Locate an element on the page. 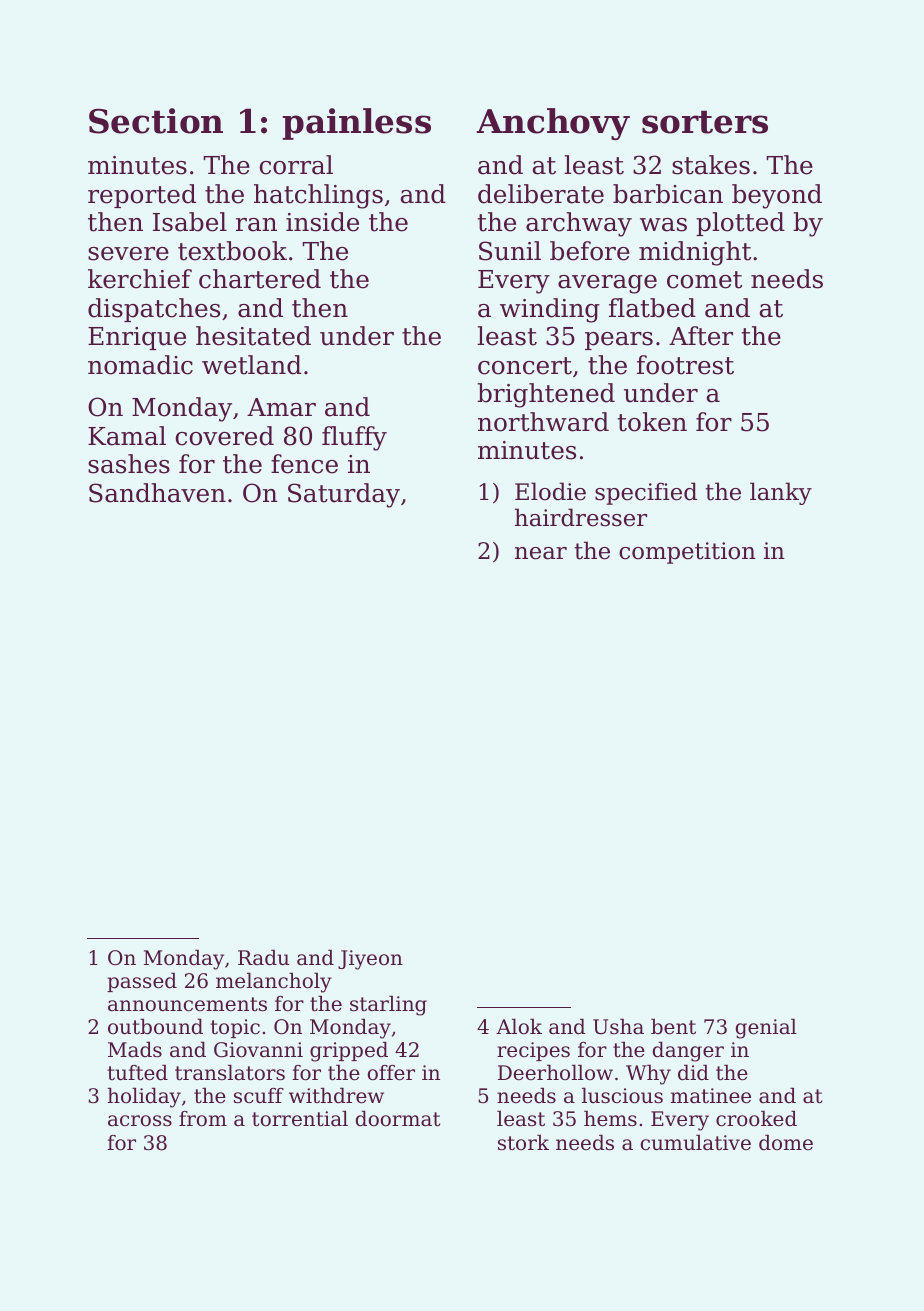 This image has height=1311, width=924. concert is located at coordinates (525, 366).
